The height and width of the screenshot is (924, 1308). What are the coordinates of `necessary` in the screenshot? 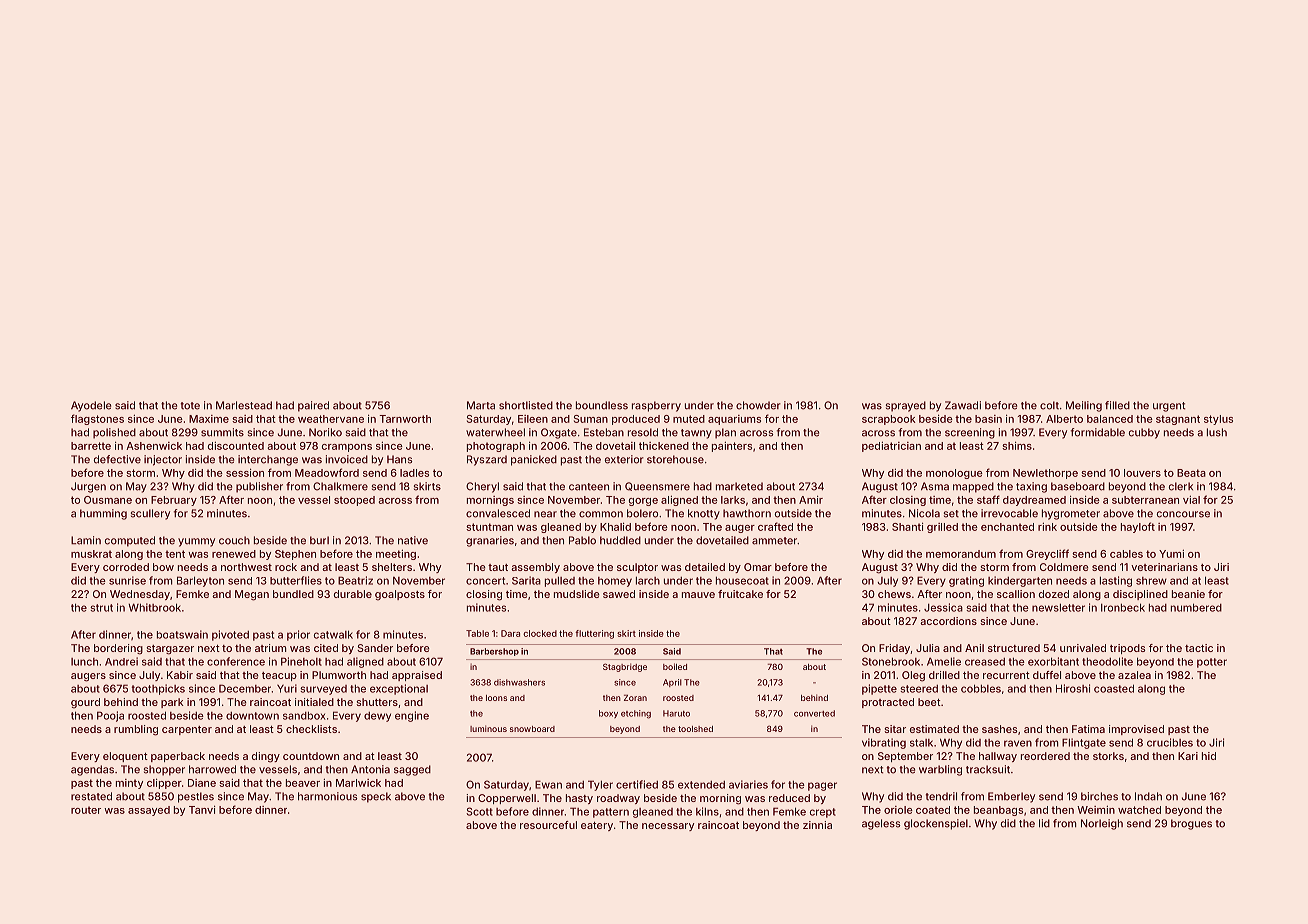 It's located at (668, 827).
